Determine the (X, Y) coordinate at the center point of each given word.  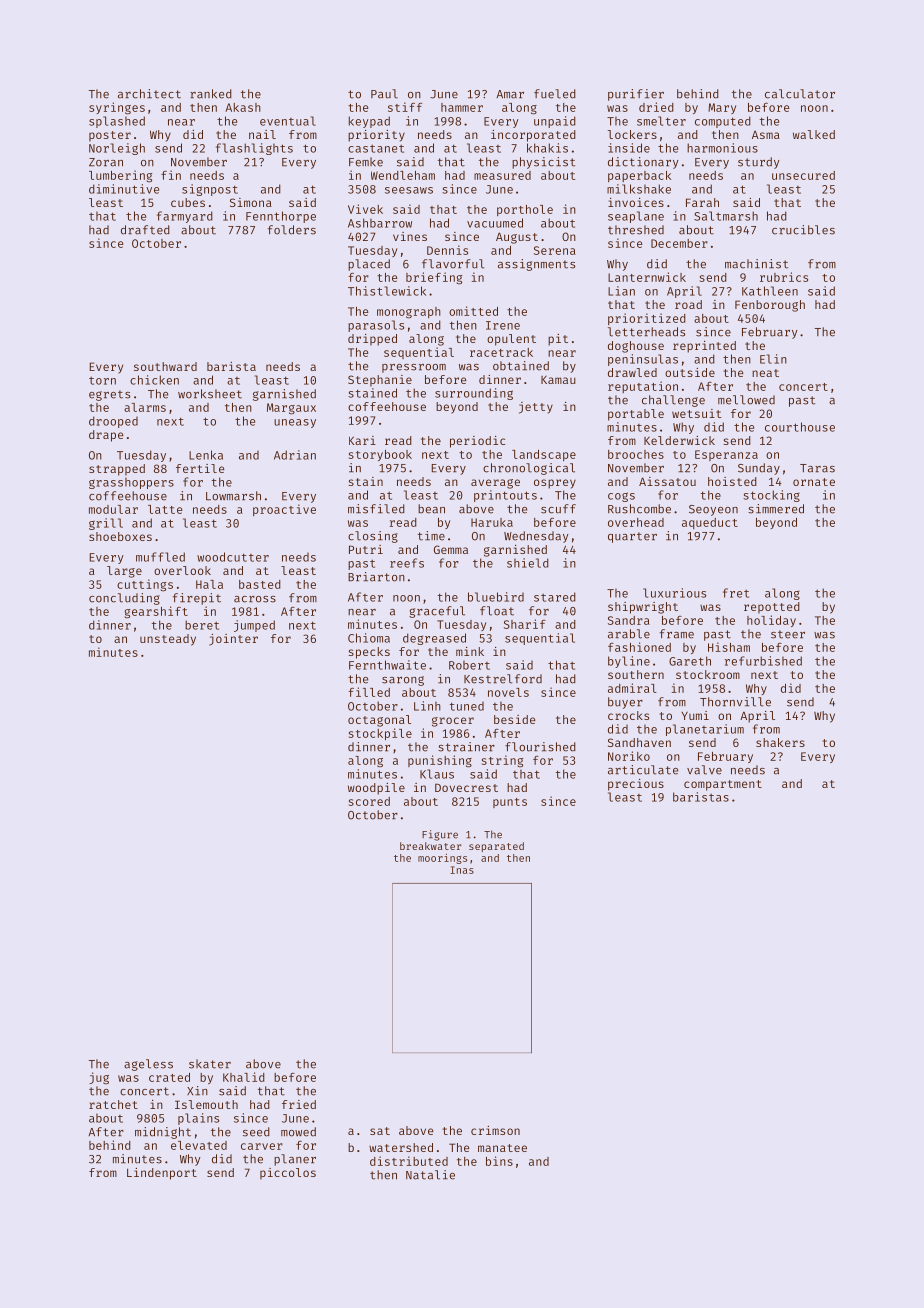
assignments (536, 265)
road (688, 304)
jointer (233, 640)
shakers (780, 742)
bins (499, 1161)
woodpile (376, 789)
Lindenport (162, 1174)
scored (369, 801)
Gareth (690, 661)
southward (165, 366)
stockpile (380, 734)
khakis (547, 148)
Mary (722, 108)
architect (149, 94)
